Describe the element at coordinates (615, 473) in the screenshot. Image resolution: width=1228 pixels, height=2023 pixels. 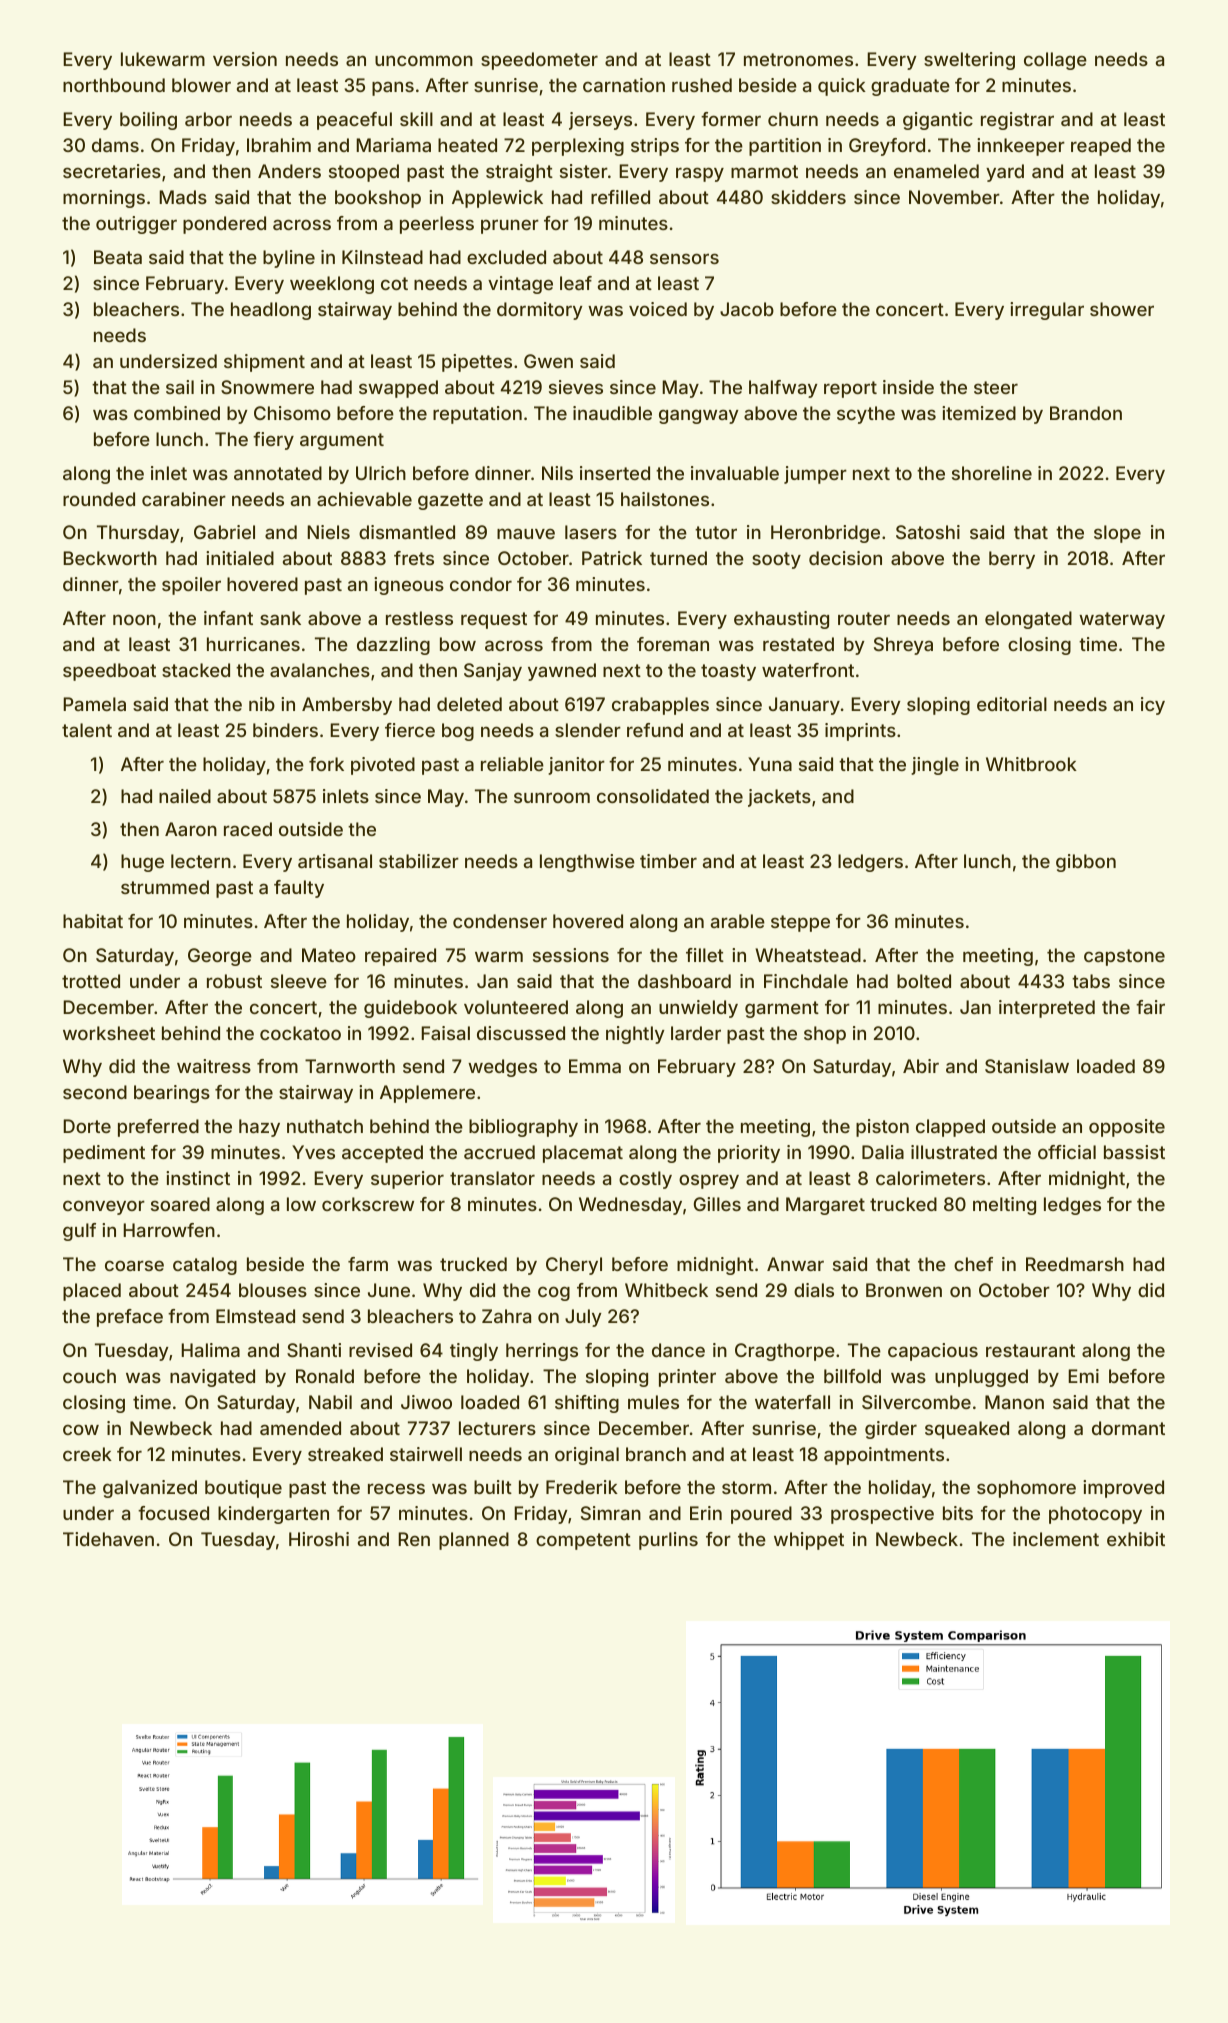
I see `inserted` at that location.
